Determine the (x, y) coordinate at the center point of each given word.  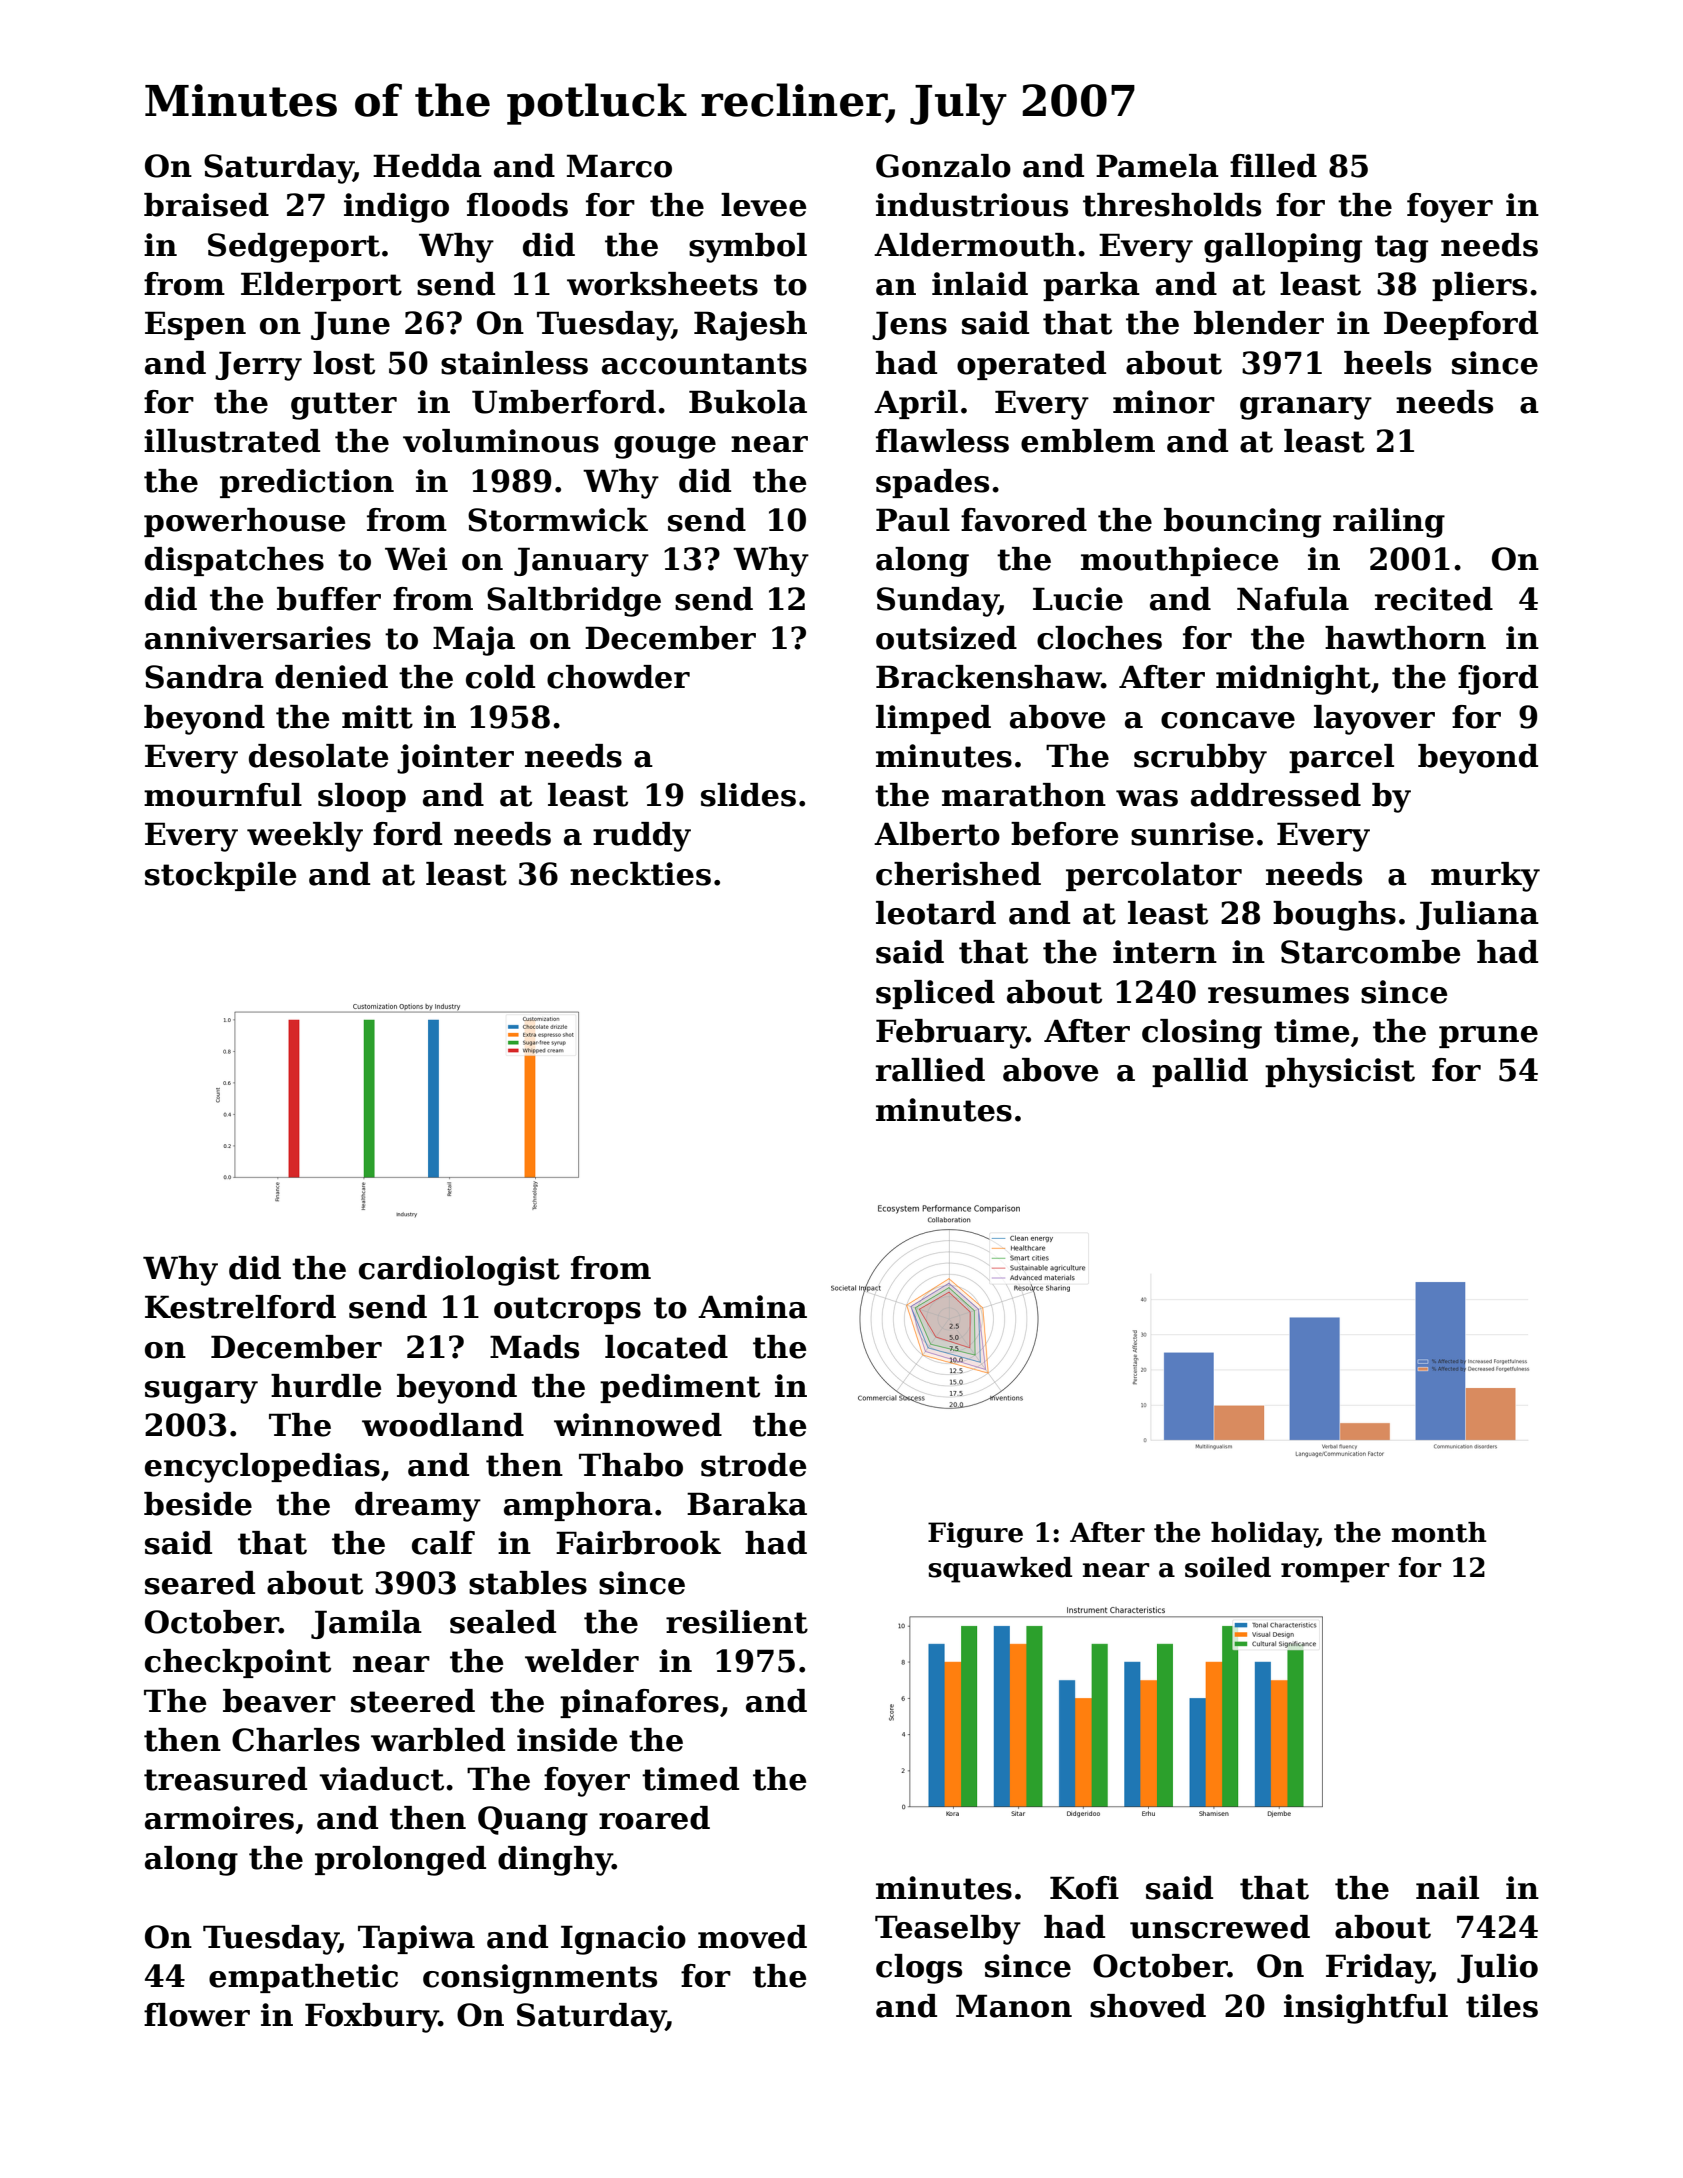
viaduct (381, 1779)
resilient (737, 1622)
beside (198, 1504)
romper (1335, 1573)
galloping (1283, 248)
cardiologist (459, 1271)
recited (1434, 599)
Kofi (1084, 1888)
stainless (514, 363)
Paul (913, 520)
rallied (930, 1070)
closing (1202, 1034)
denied (331, 677)
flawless (942, 441)
